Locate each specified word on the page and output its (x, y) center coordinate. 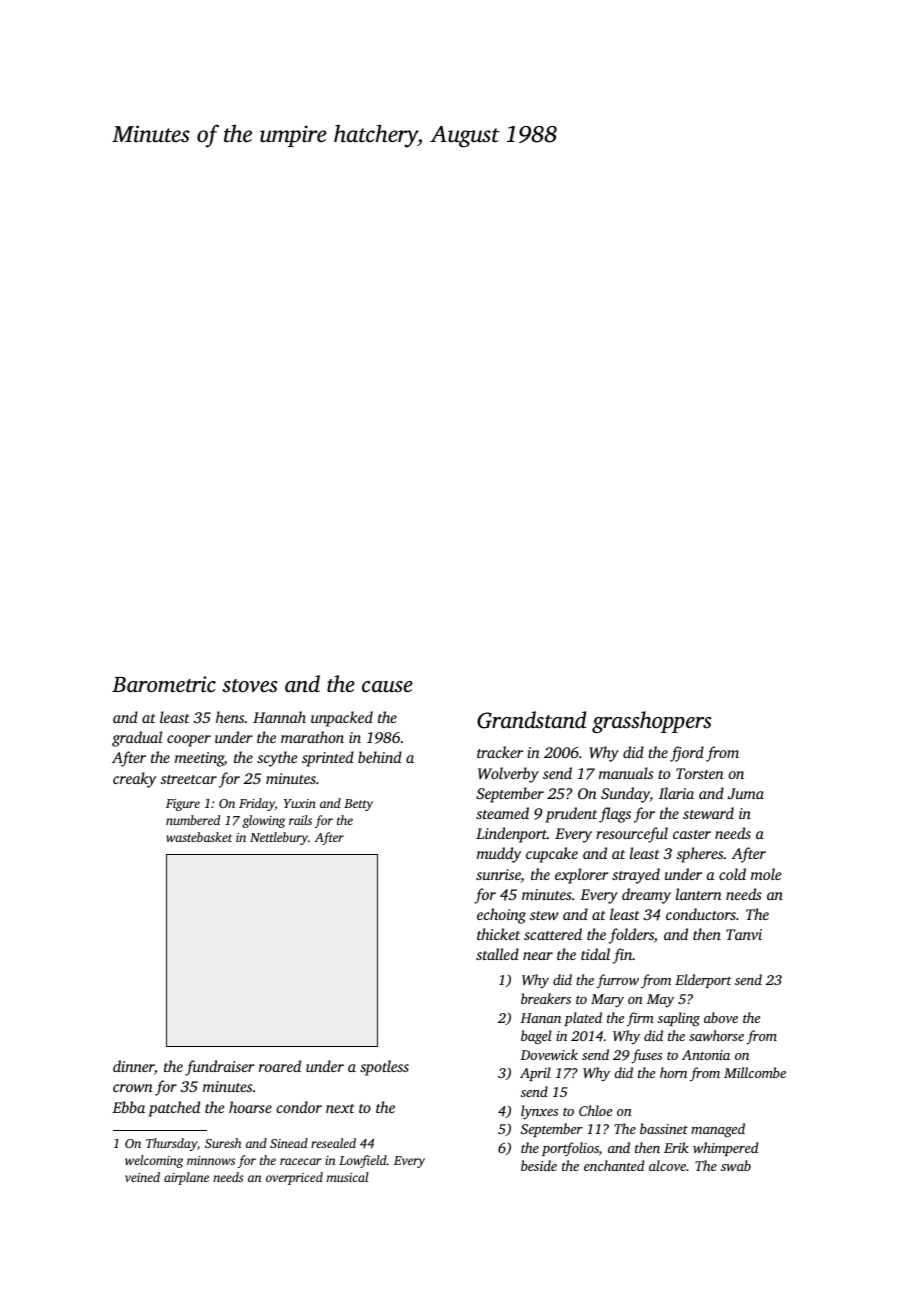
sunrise (498, 876)
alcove (667, 1165)
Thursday (171, 1144)
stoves (250, 686)
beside (539, 1165)
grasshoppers (652, 722)
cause (387, 687)
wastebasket (199, 837)
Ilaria (676, 793)
